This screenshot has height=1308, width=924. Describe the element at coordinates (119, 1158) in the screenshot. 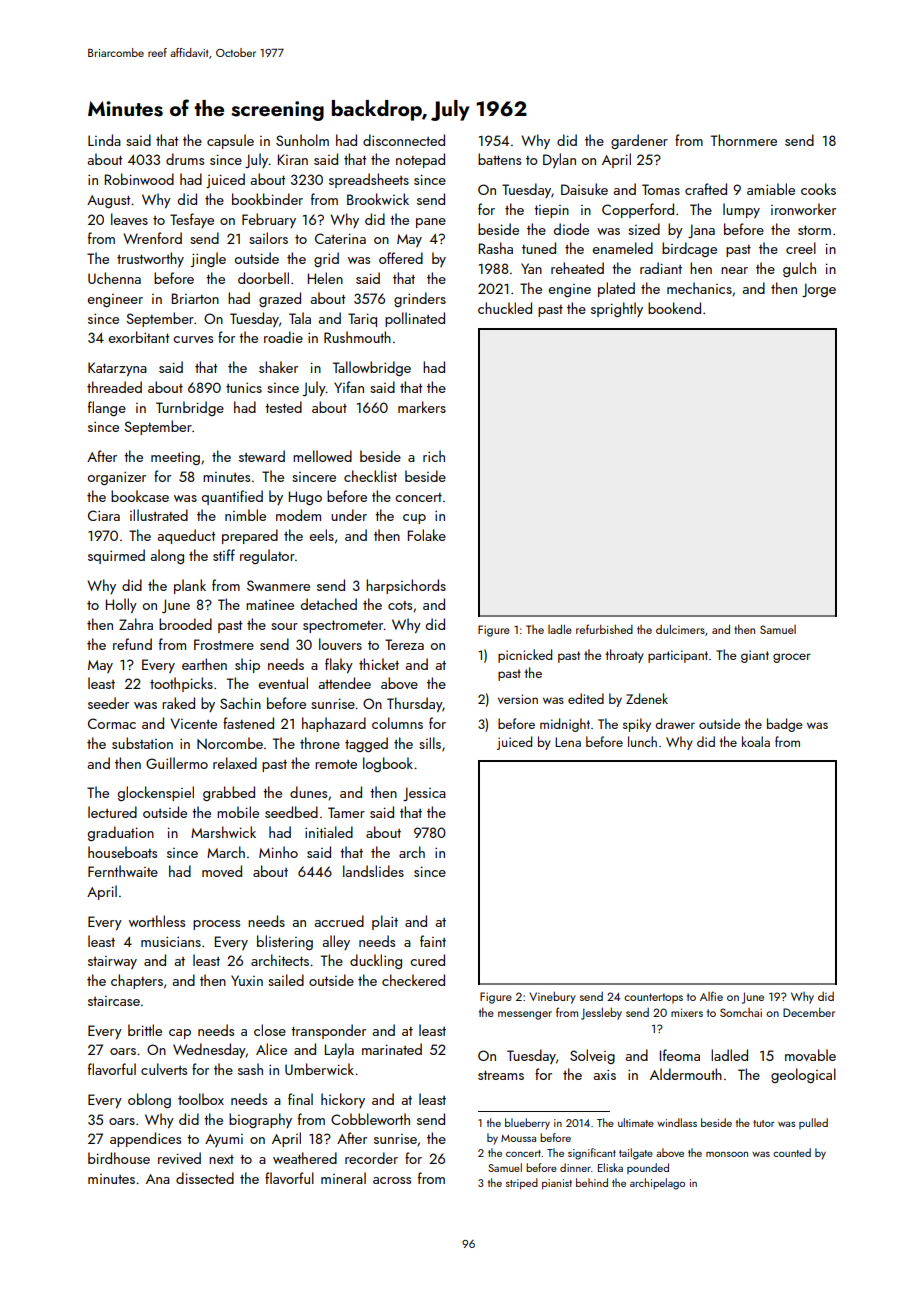

I see `birdhouse` at that location.
